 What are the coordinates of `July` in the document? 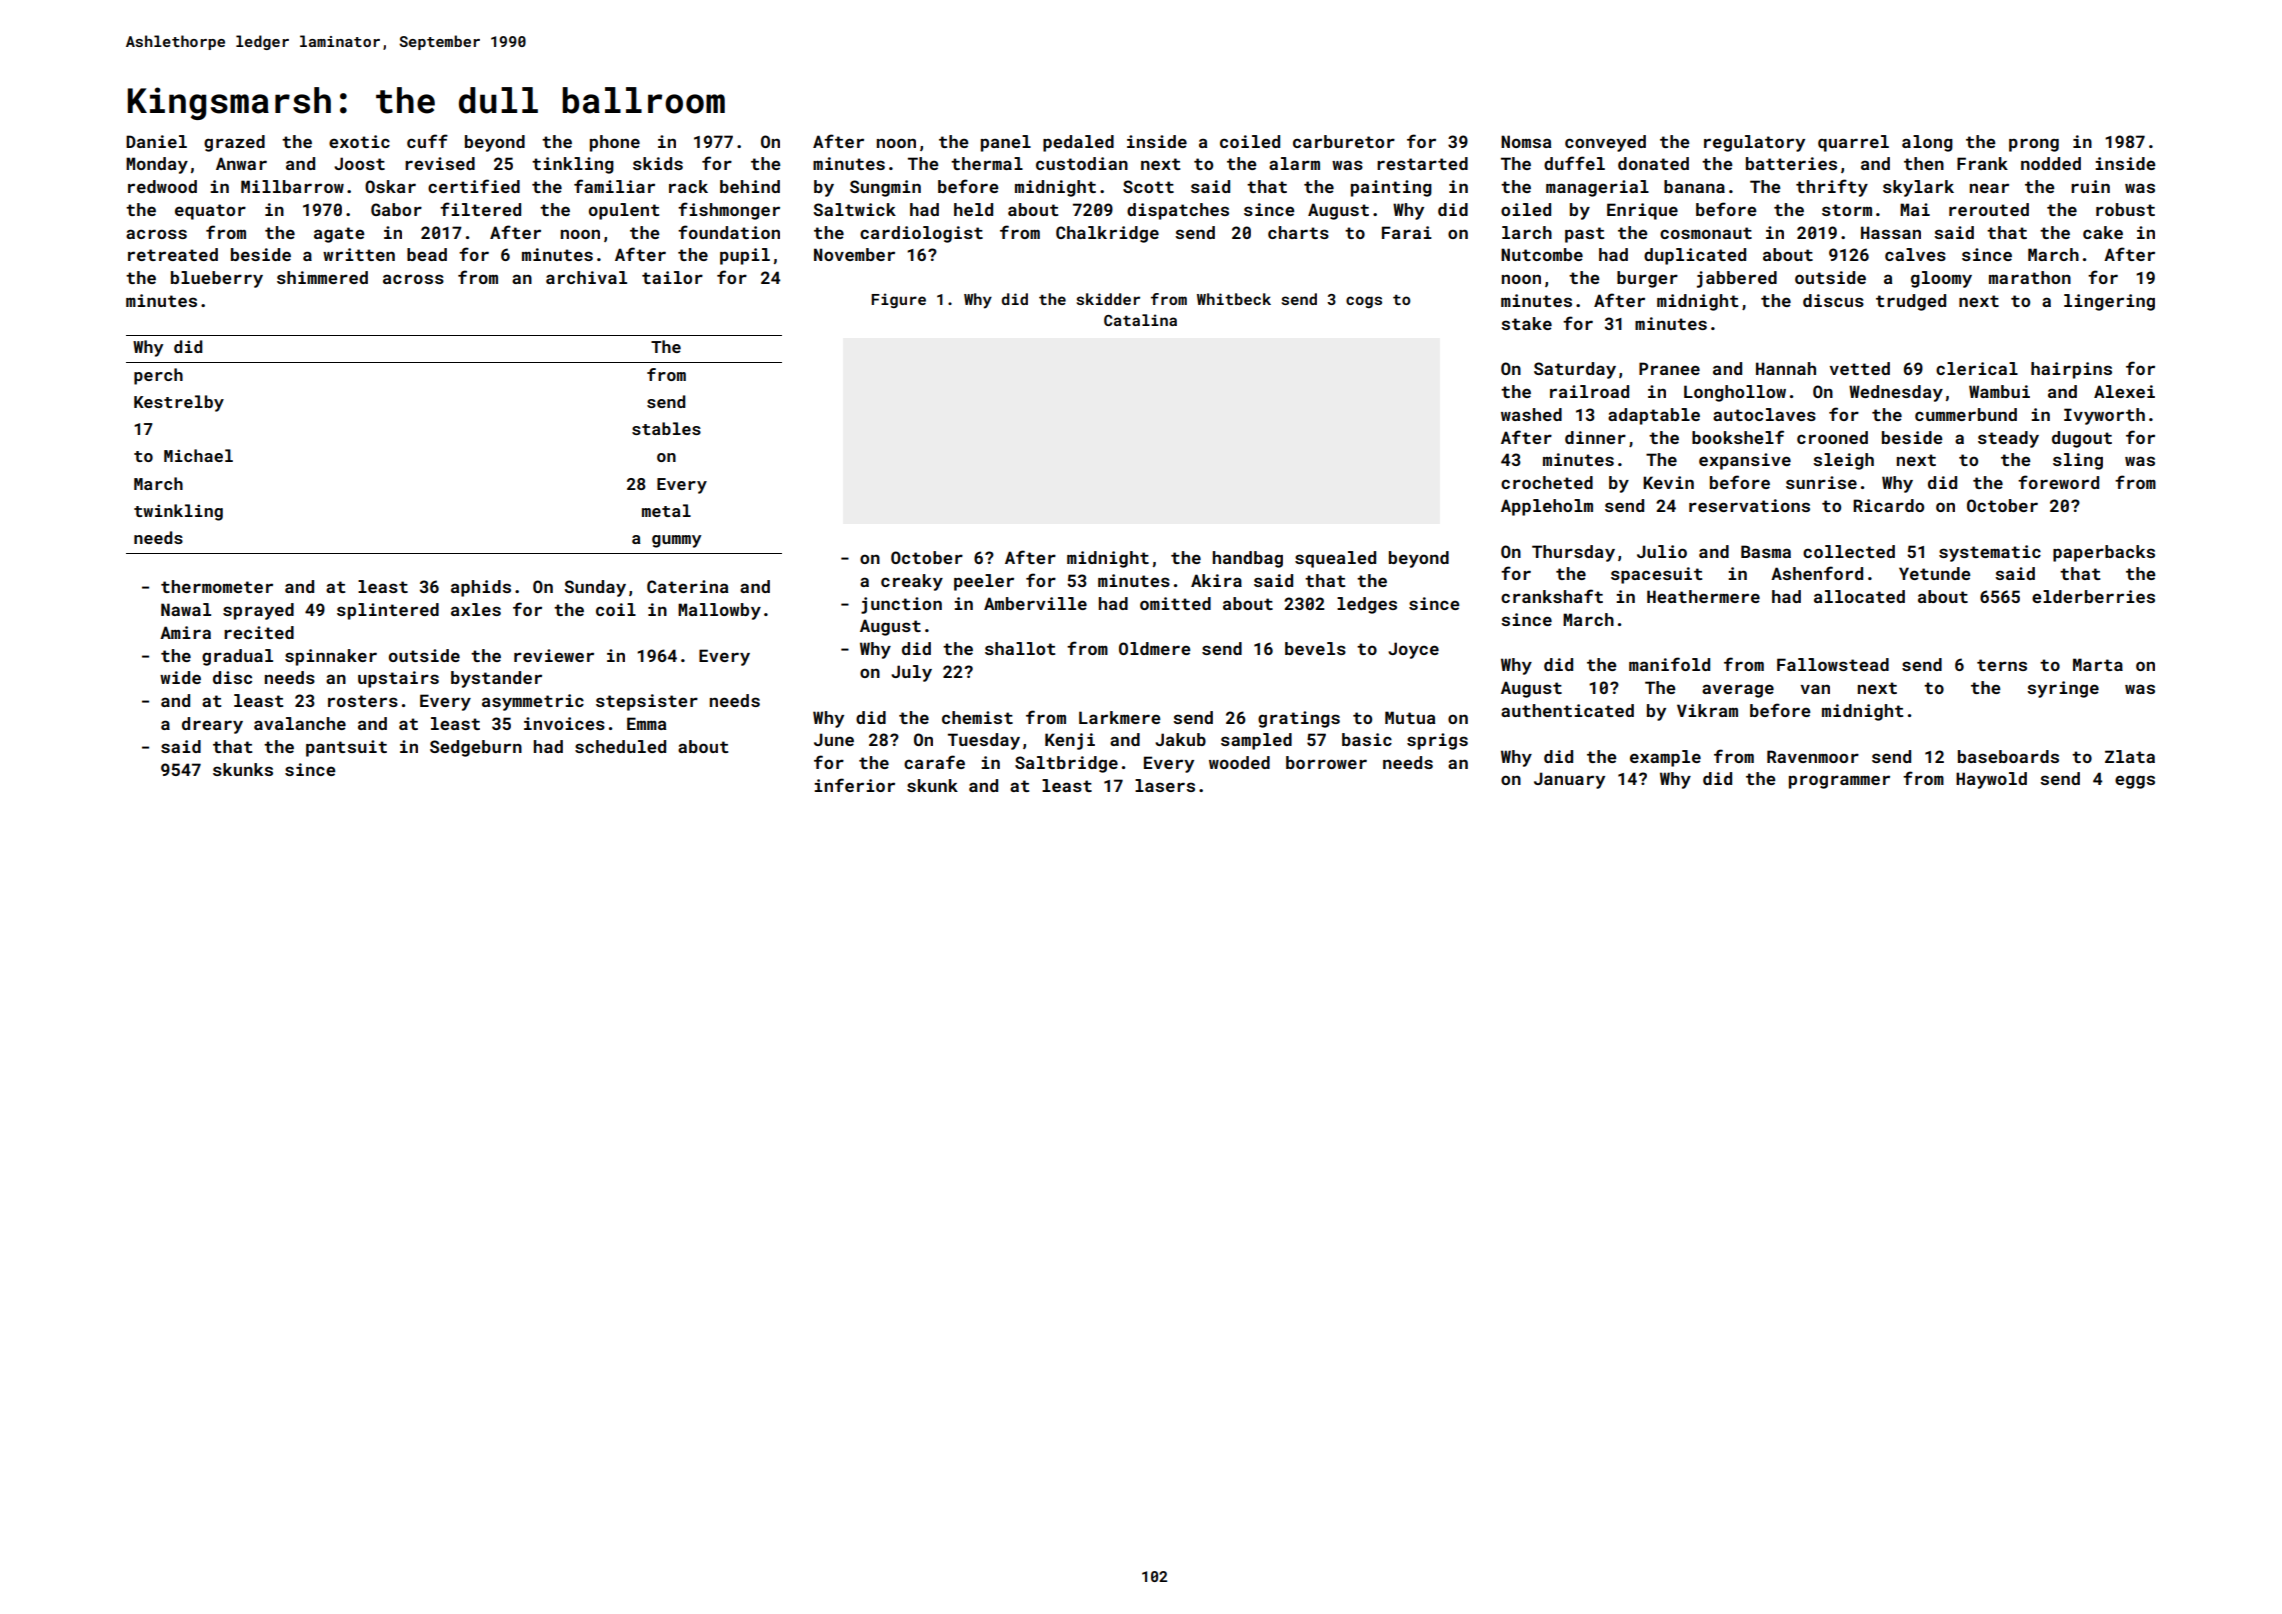 It's located at (911, 673).
